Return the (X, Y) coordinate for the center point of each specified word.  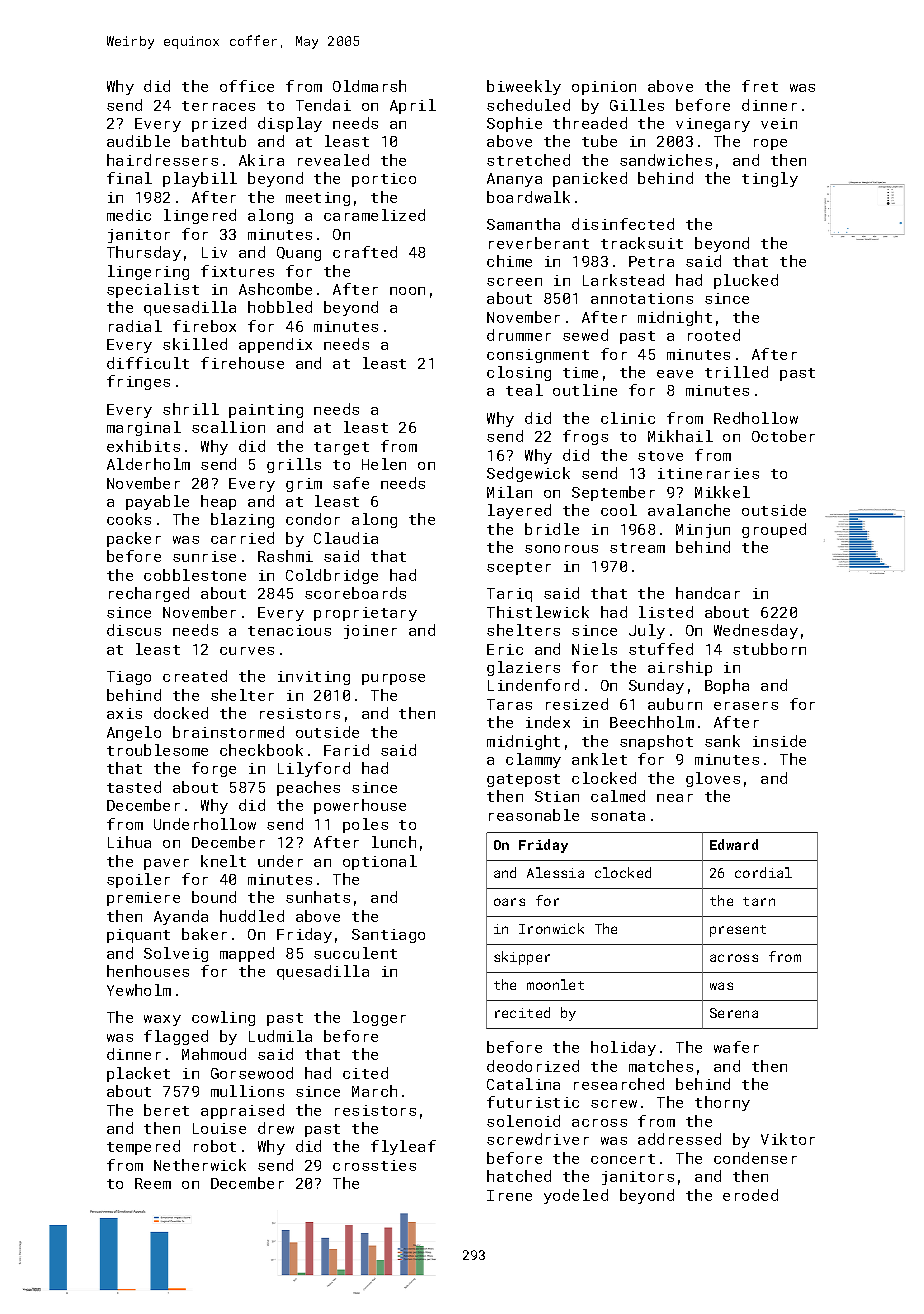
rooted (714, 335)
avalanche (689, 510)
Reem (153, 1183)
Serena (734, 1013)
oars (509, 902)
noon (407, 291)
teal (524, 390)
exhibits (143, 446)
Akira (261, 160)
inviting (314, 678)
